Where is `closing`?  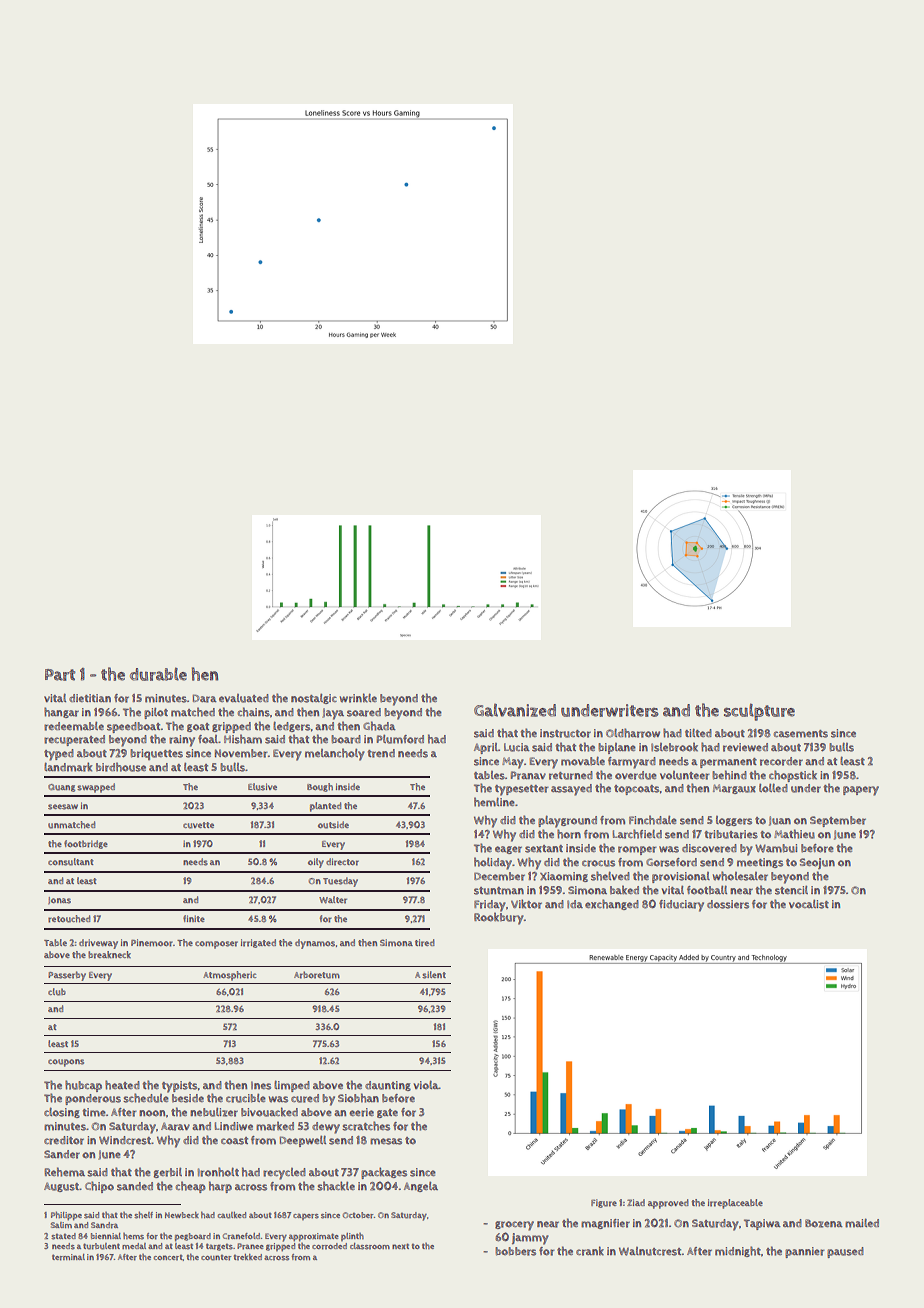
closing is located at coordinates (62, 1112).
